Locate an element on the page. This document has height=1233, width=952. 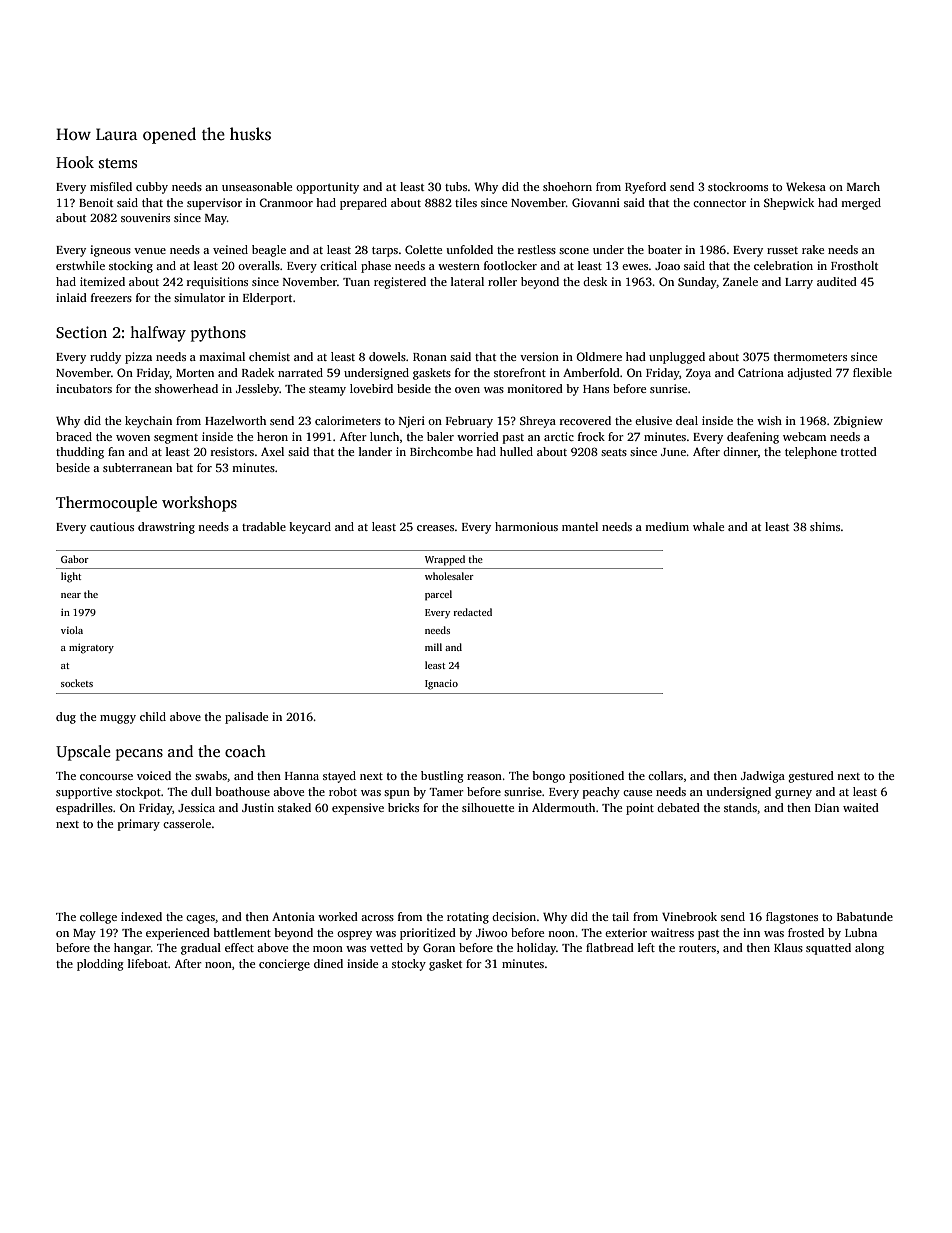
Wekesa is located at coordinates (806, 186).
